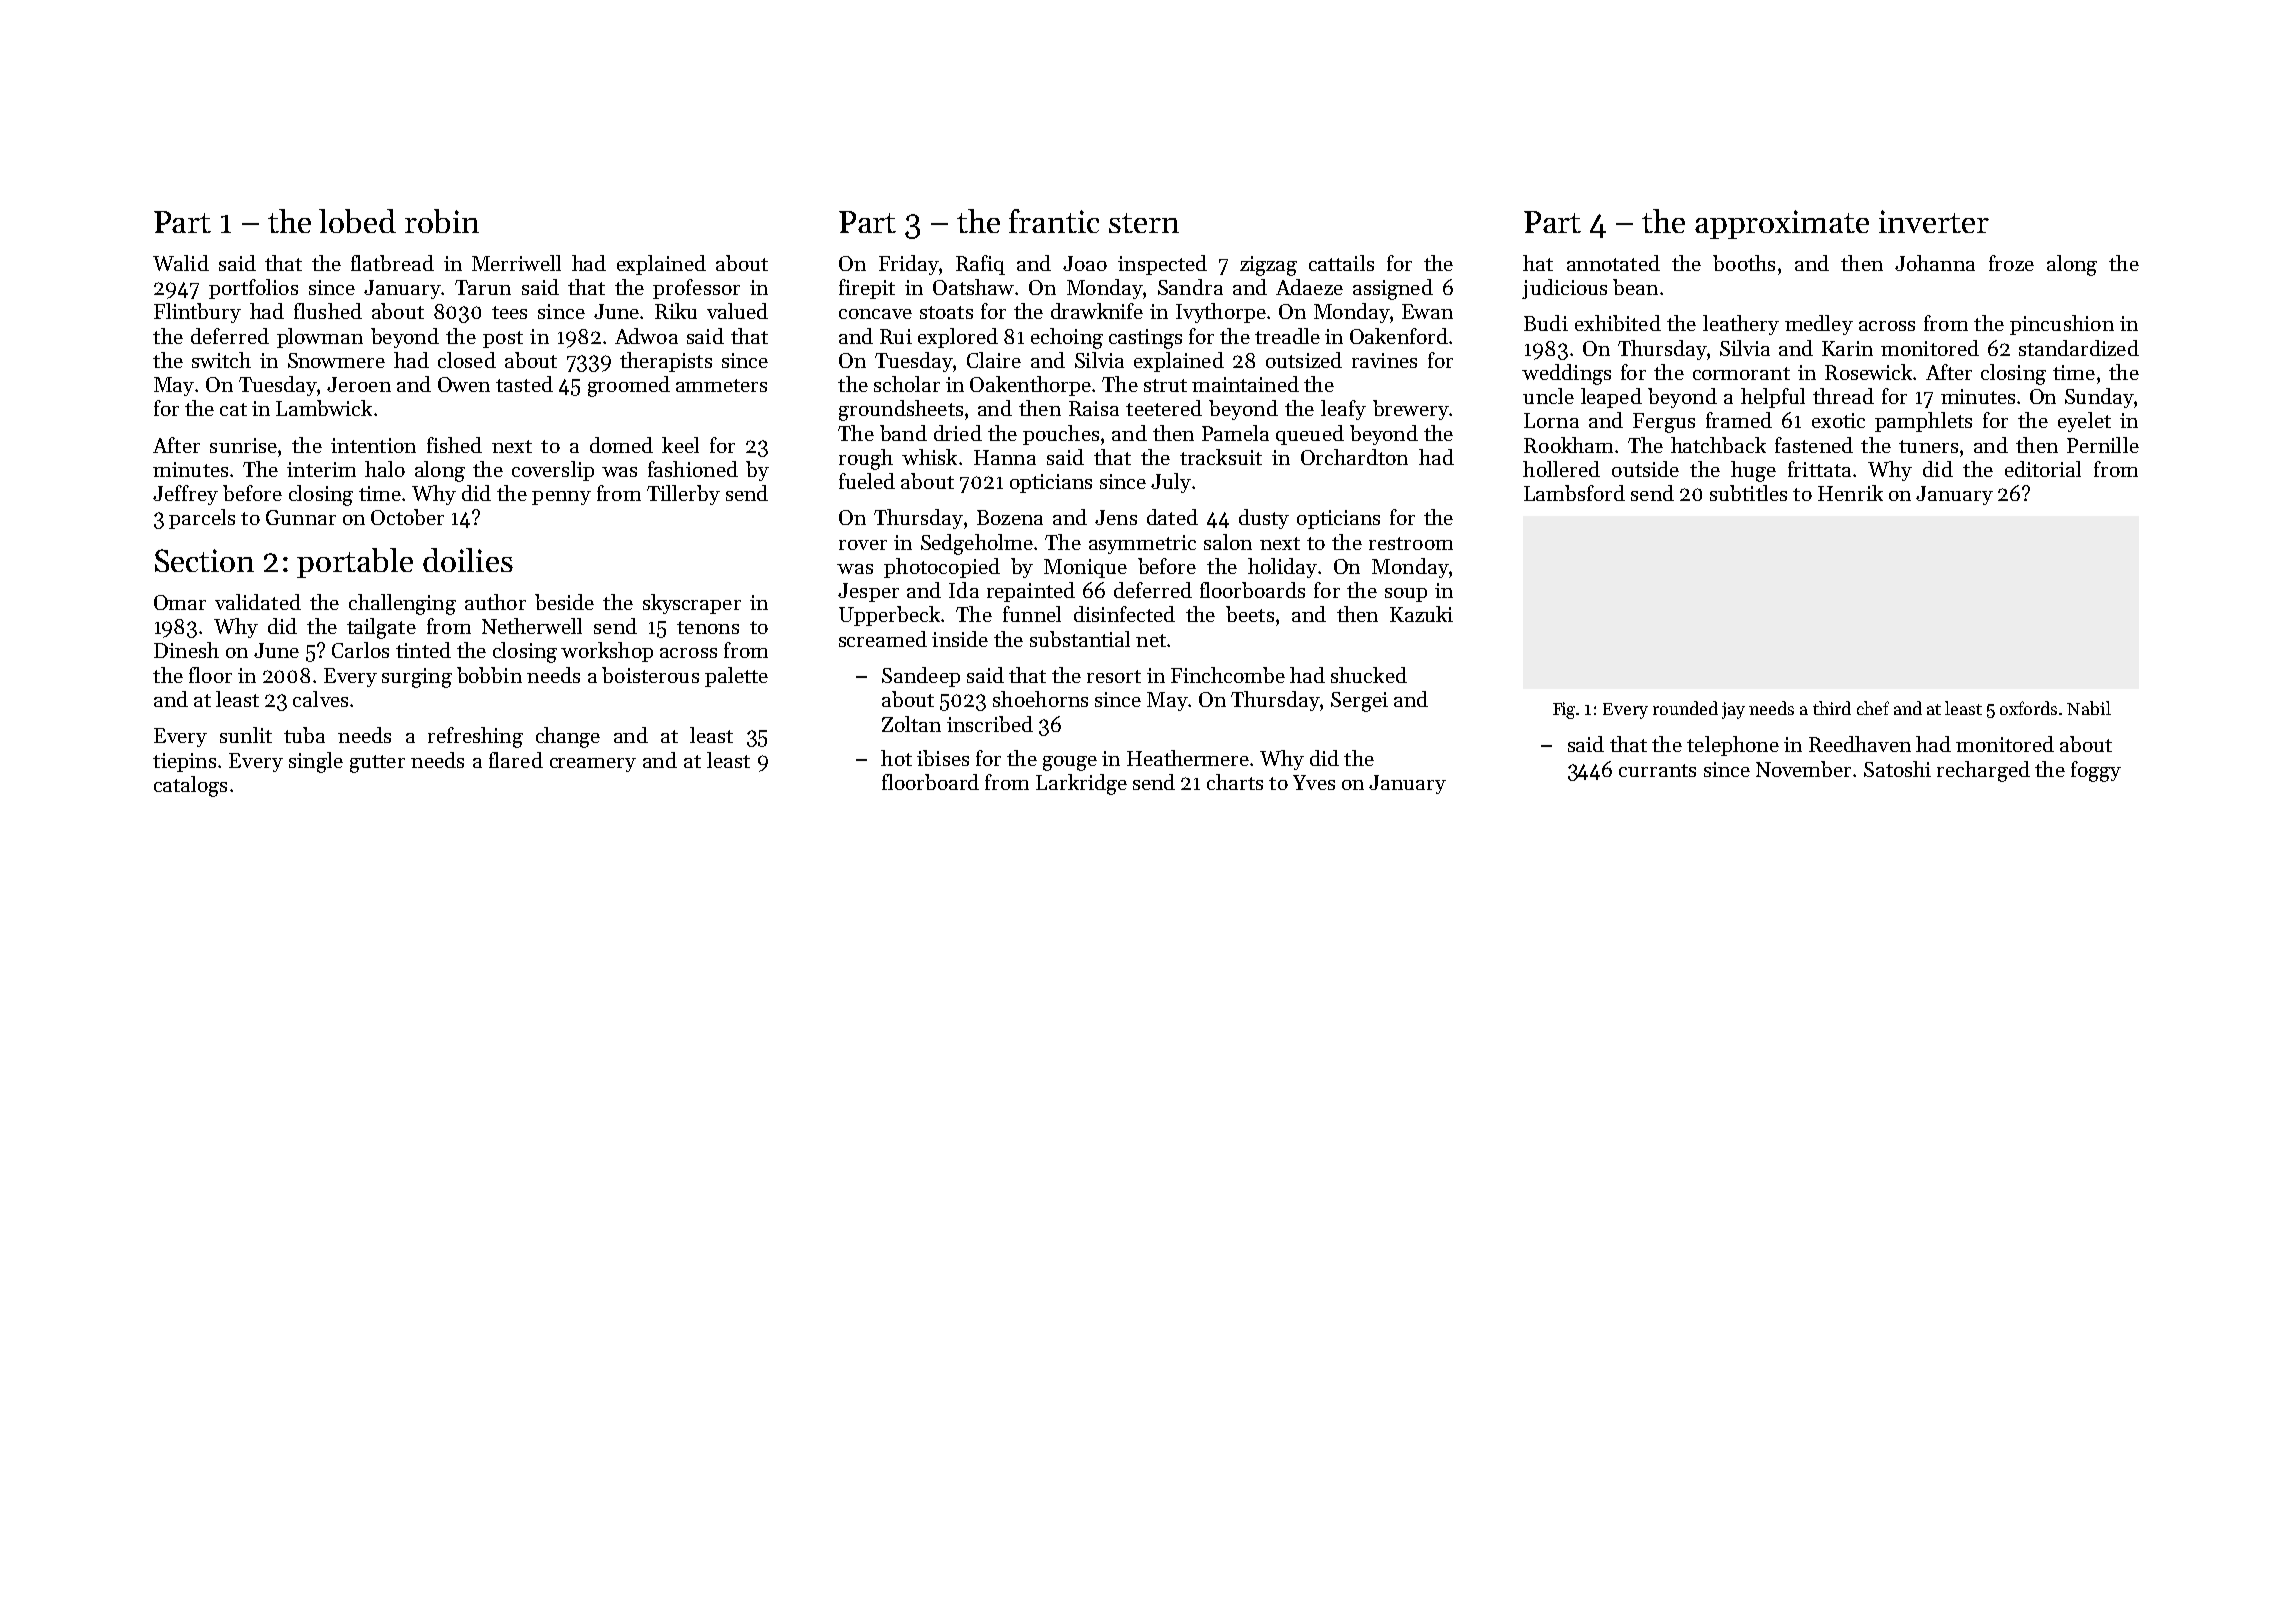  I want to click on Nabil, so click(2089, 708).
